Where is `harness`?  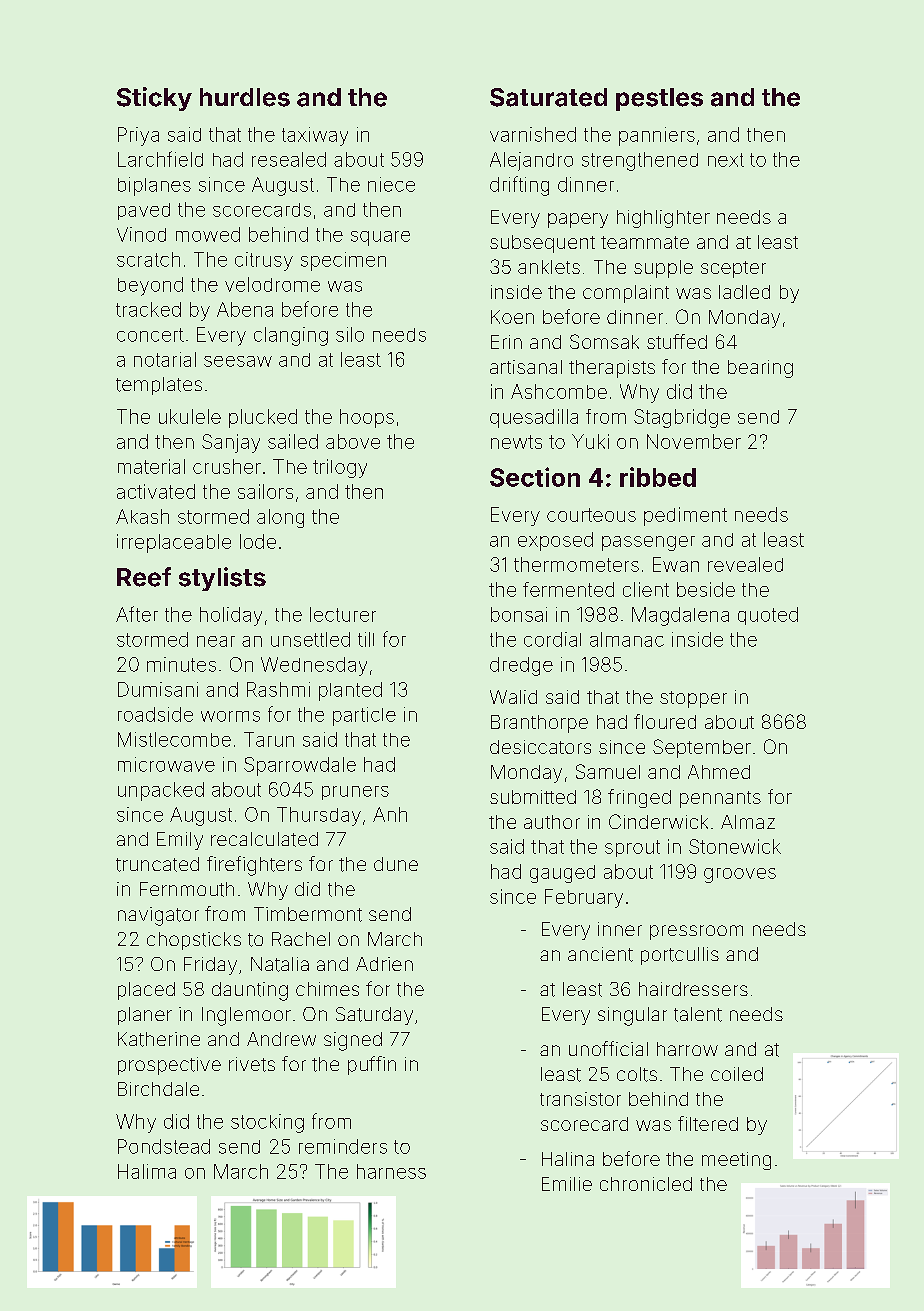
harness is located at coordinates (391, 1171).
